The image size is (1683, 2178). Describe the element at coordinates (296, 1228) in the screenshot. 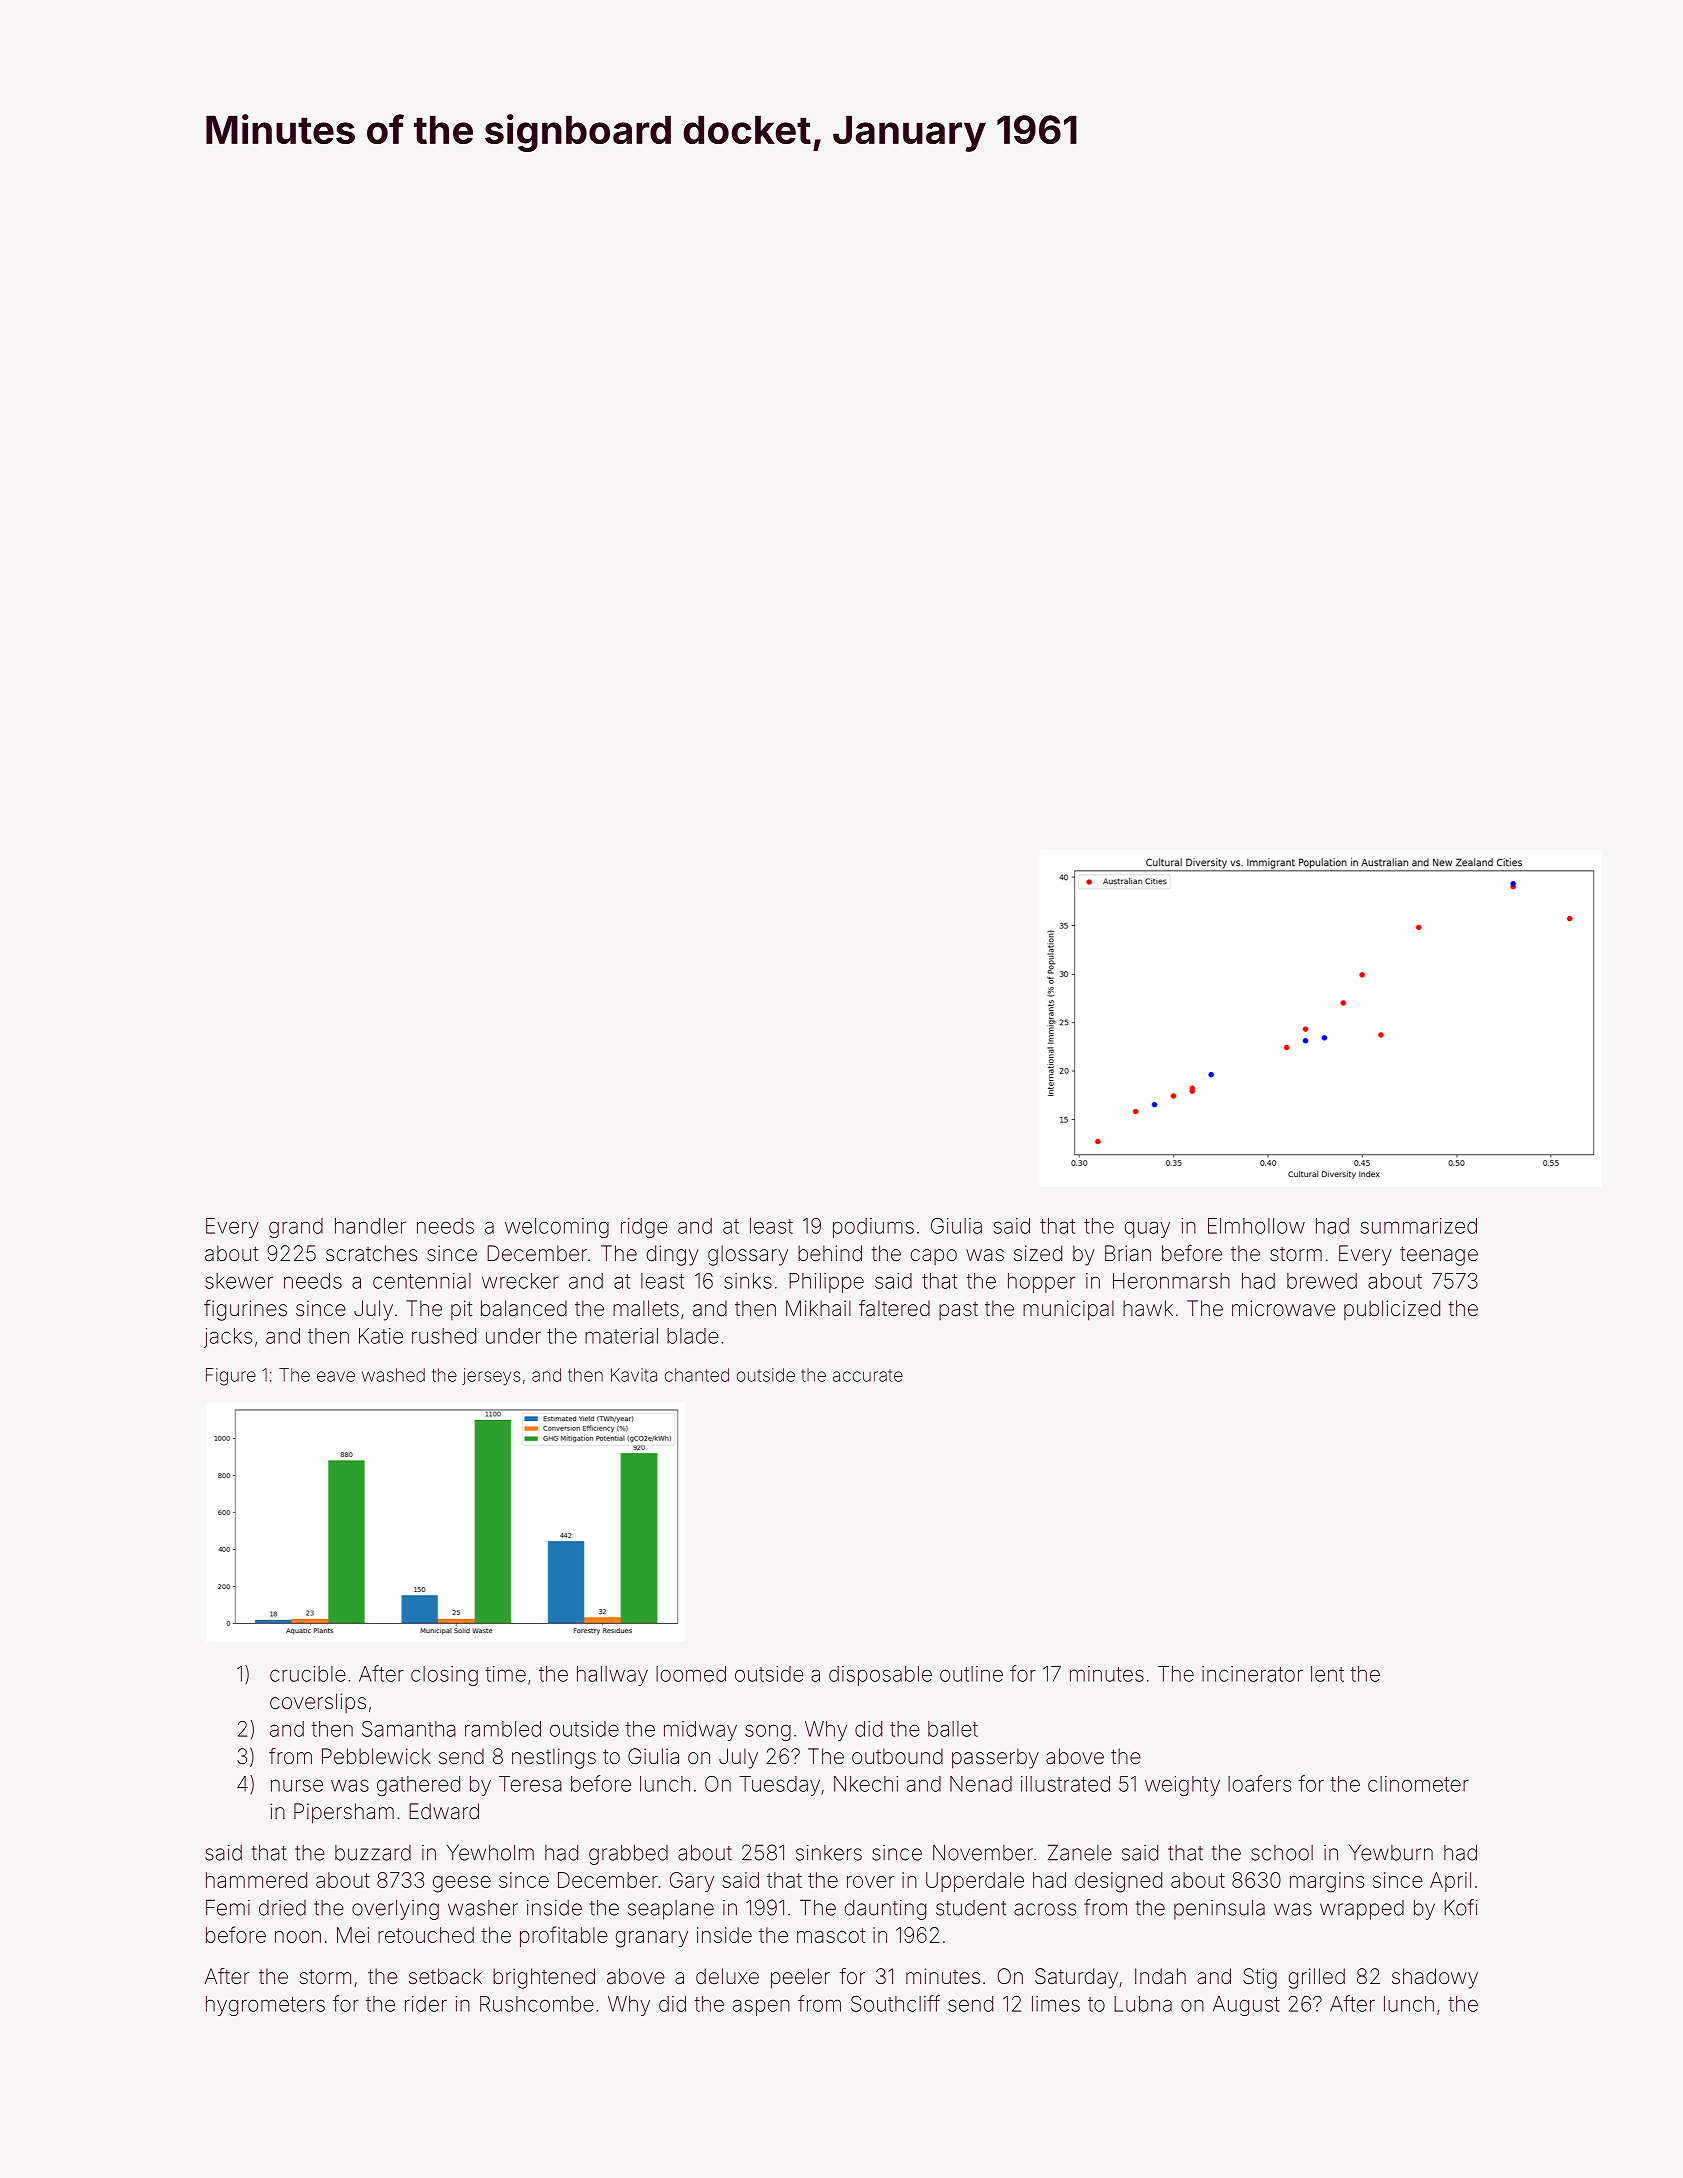

I see `grand` at that location.
